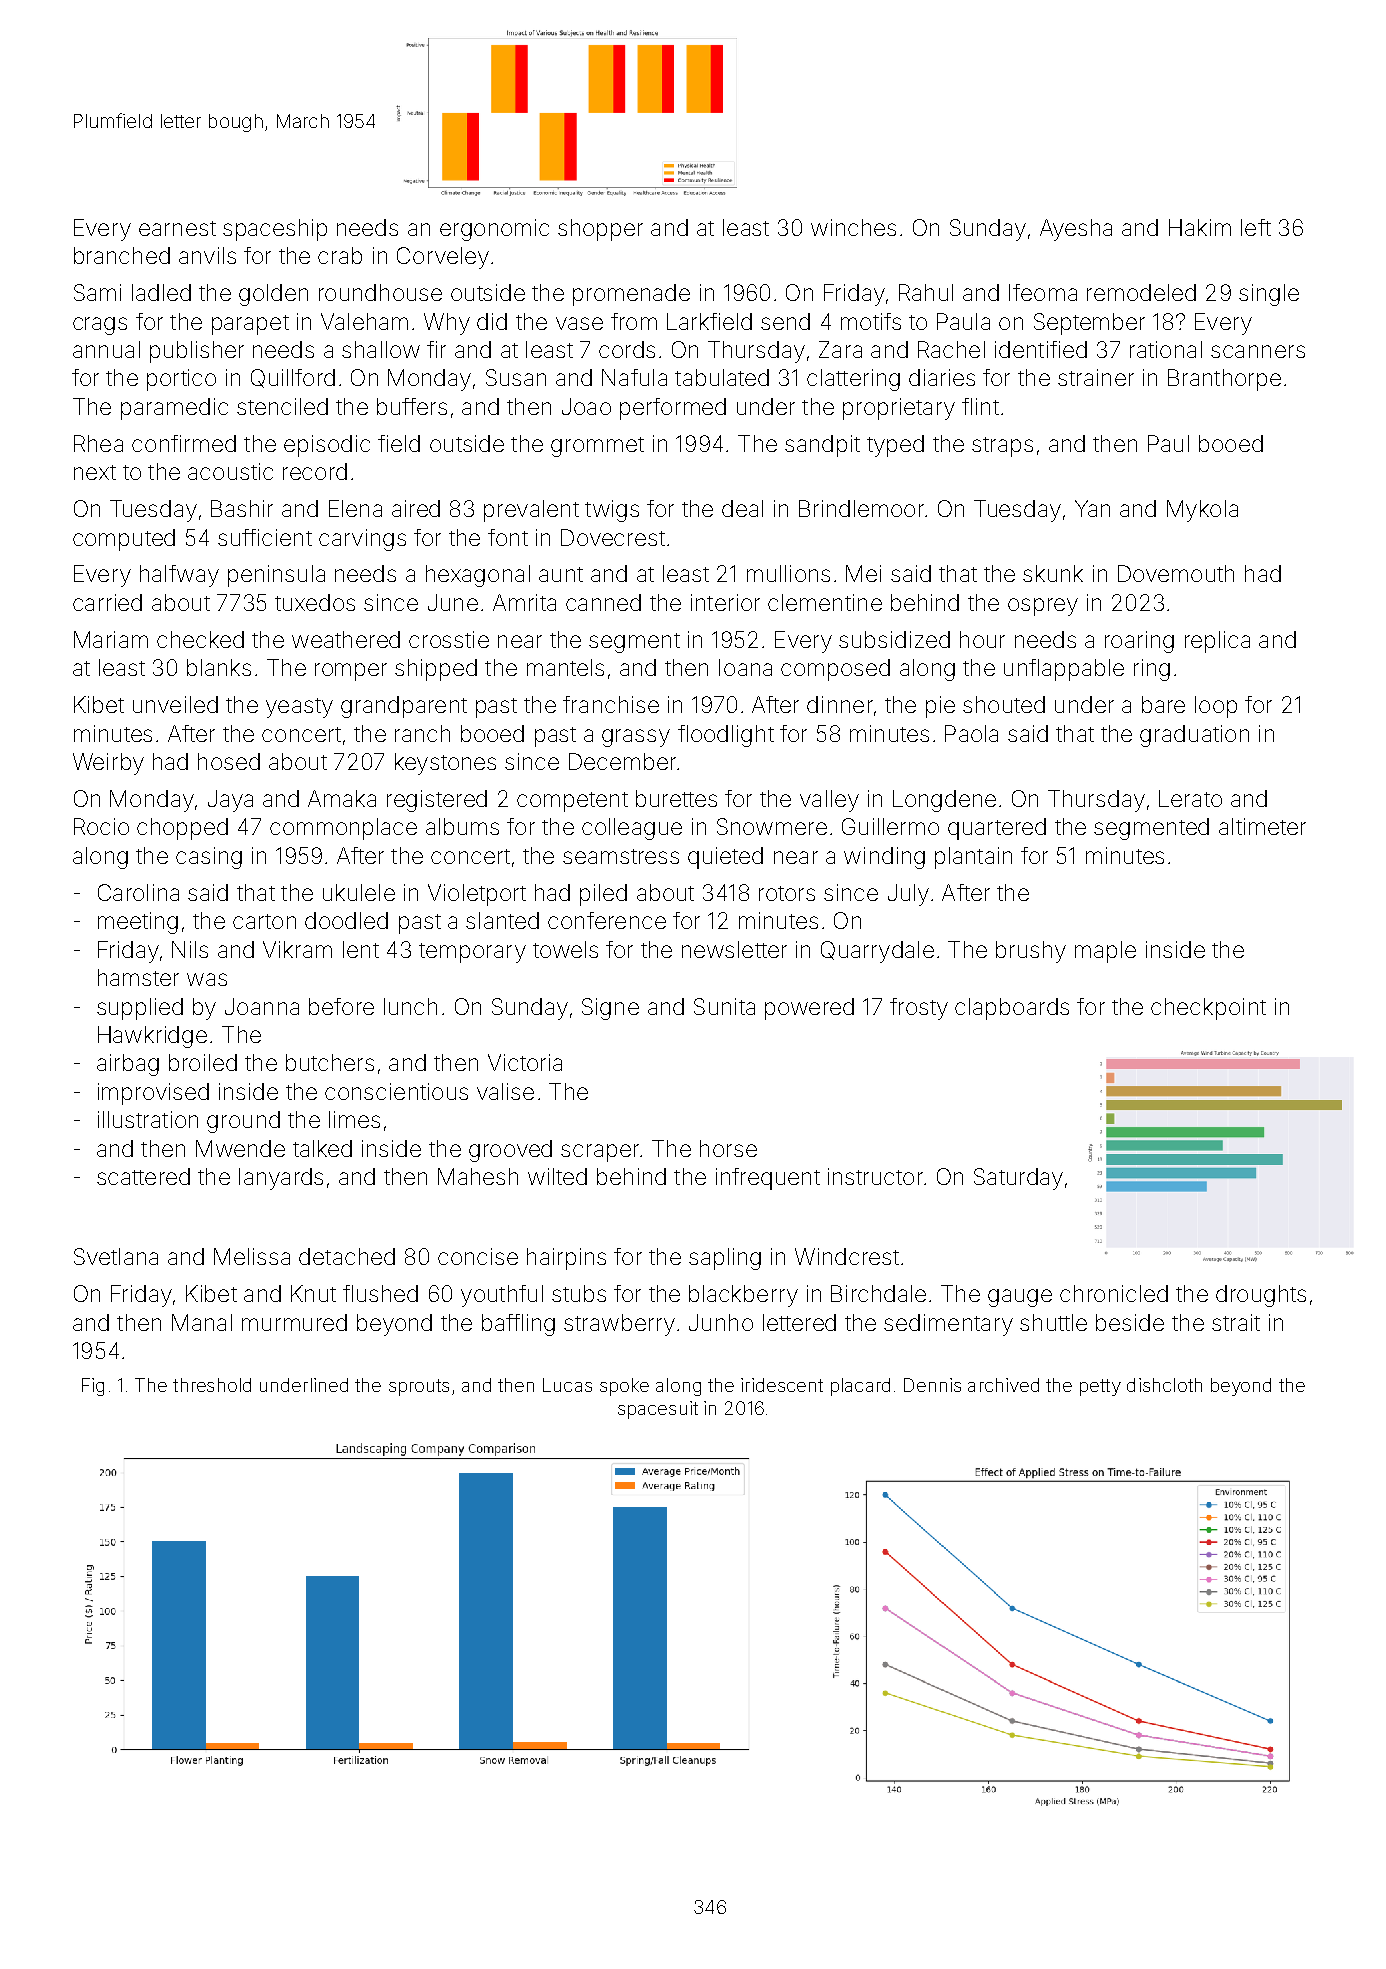 This screenshot has width=1386, height=1969. I want to click on Branthorpe, so click(1224, 380).
